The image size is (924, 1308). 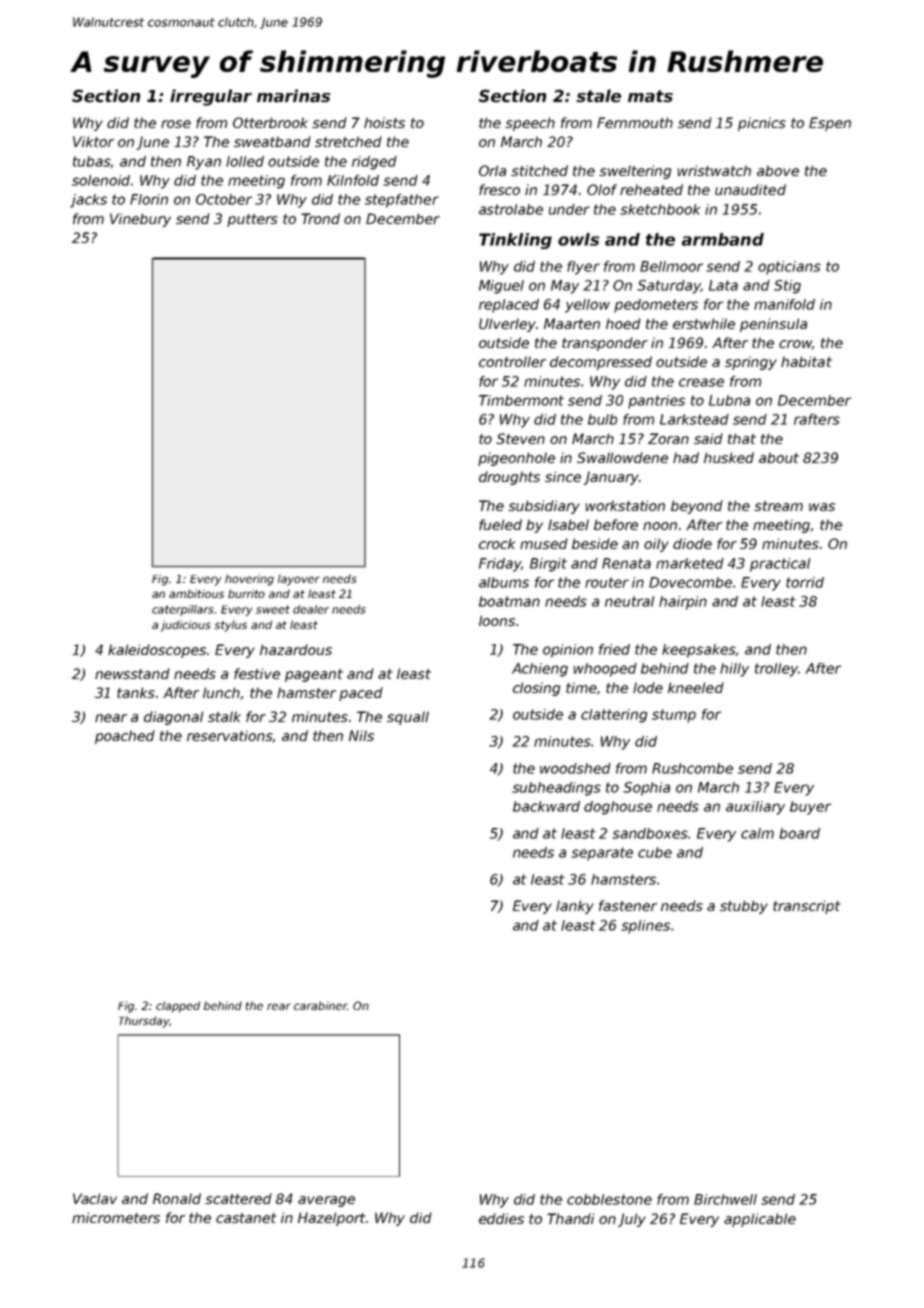 I want to click on Vaclav, so click(x=95, y=1198).
